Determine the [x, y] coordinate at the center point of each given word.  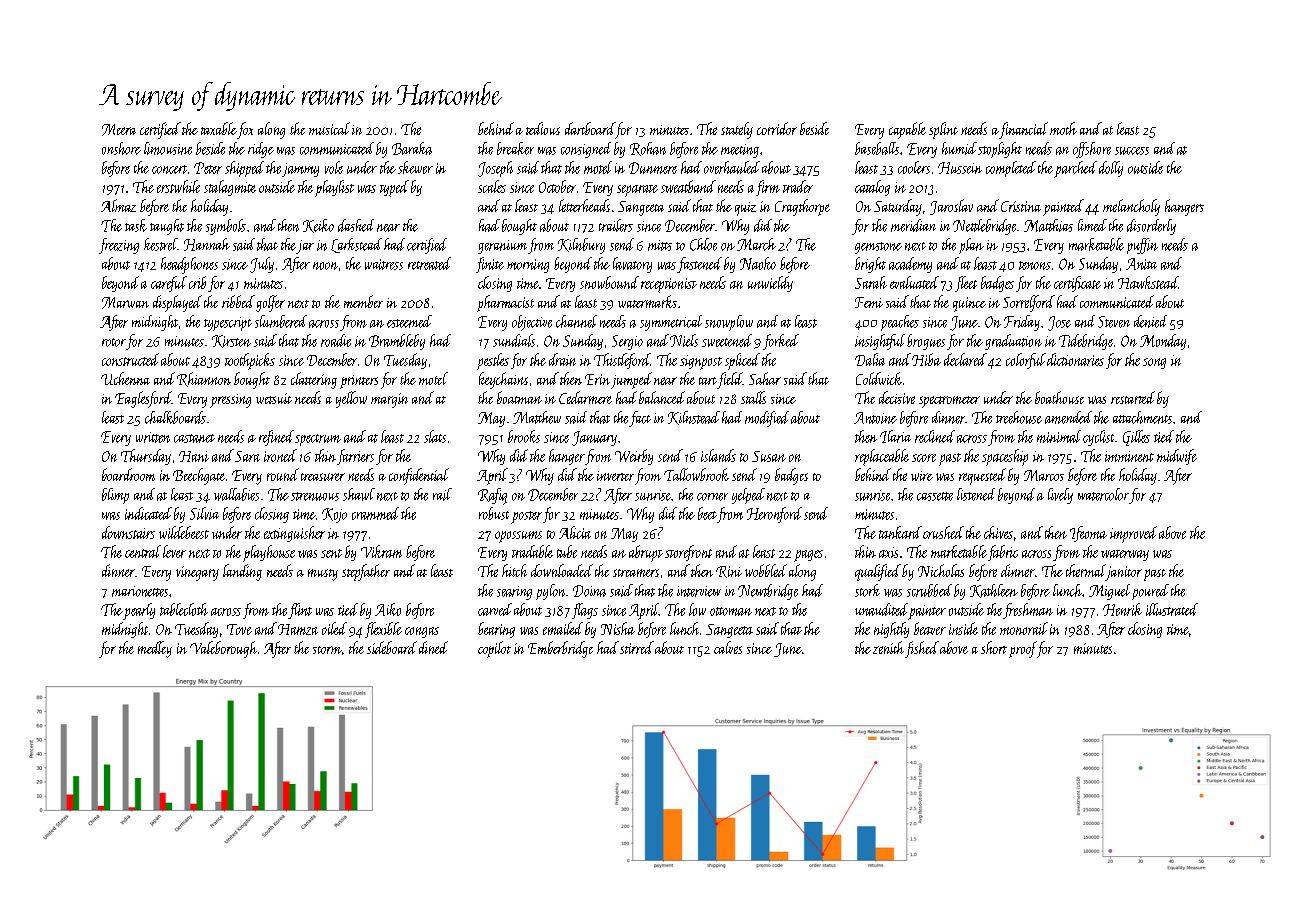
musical [329, 128]
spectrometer [949, 402]
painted [1063, 207]
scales [492, 186]
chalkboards [175, 417]
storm [327, 650]
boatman [519, 397]
